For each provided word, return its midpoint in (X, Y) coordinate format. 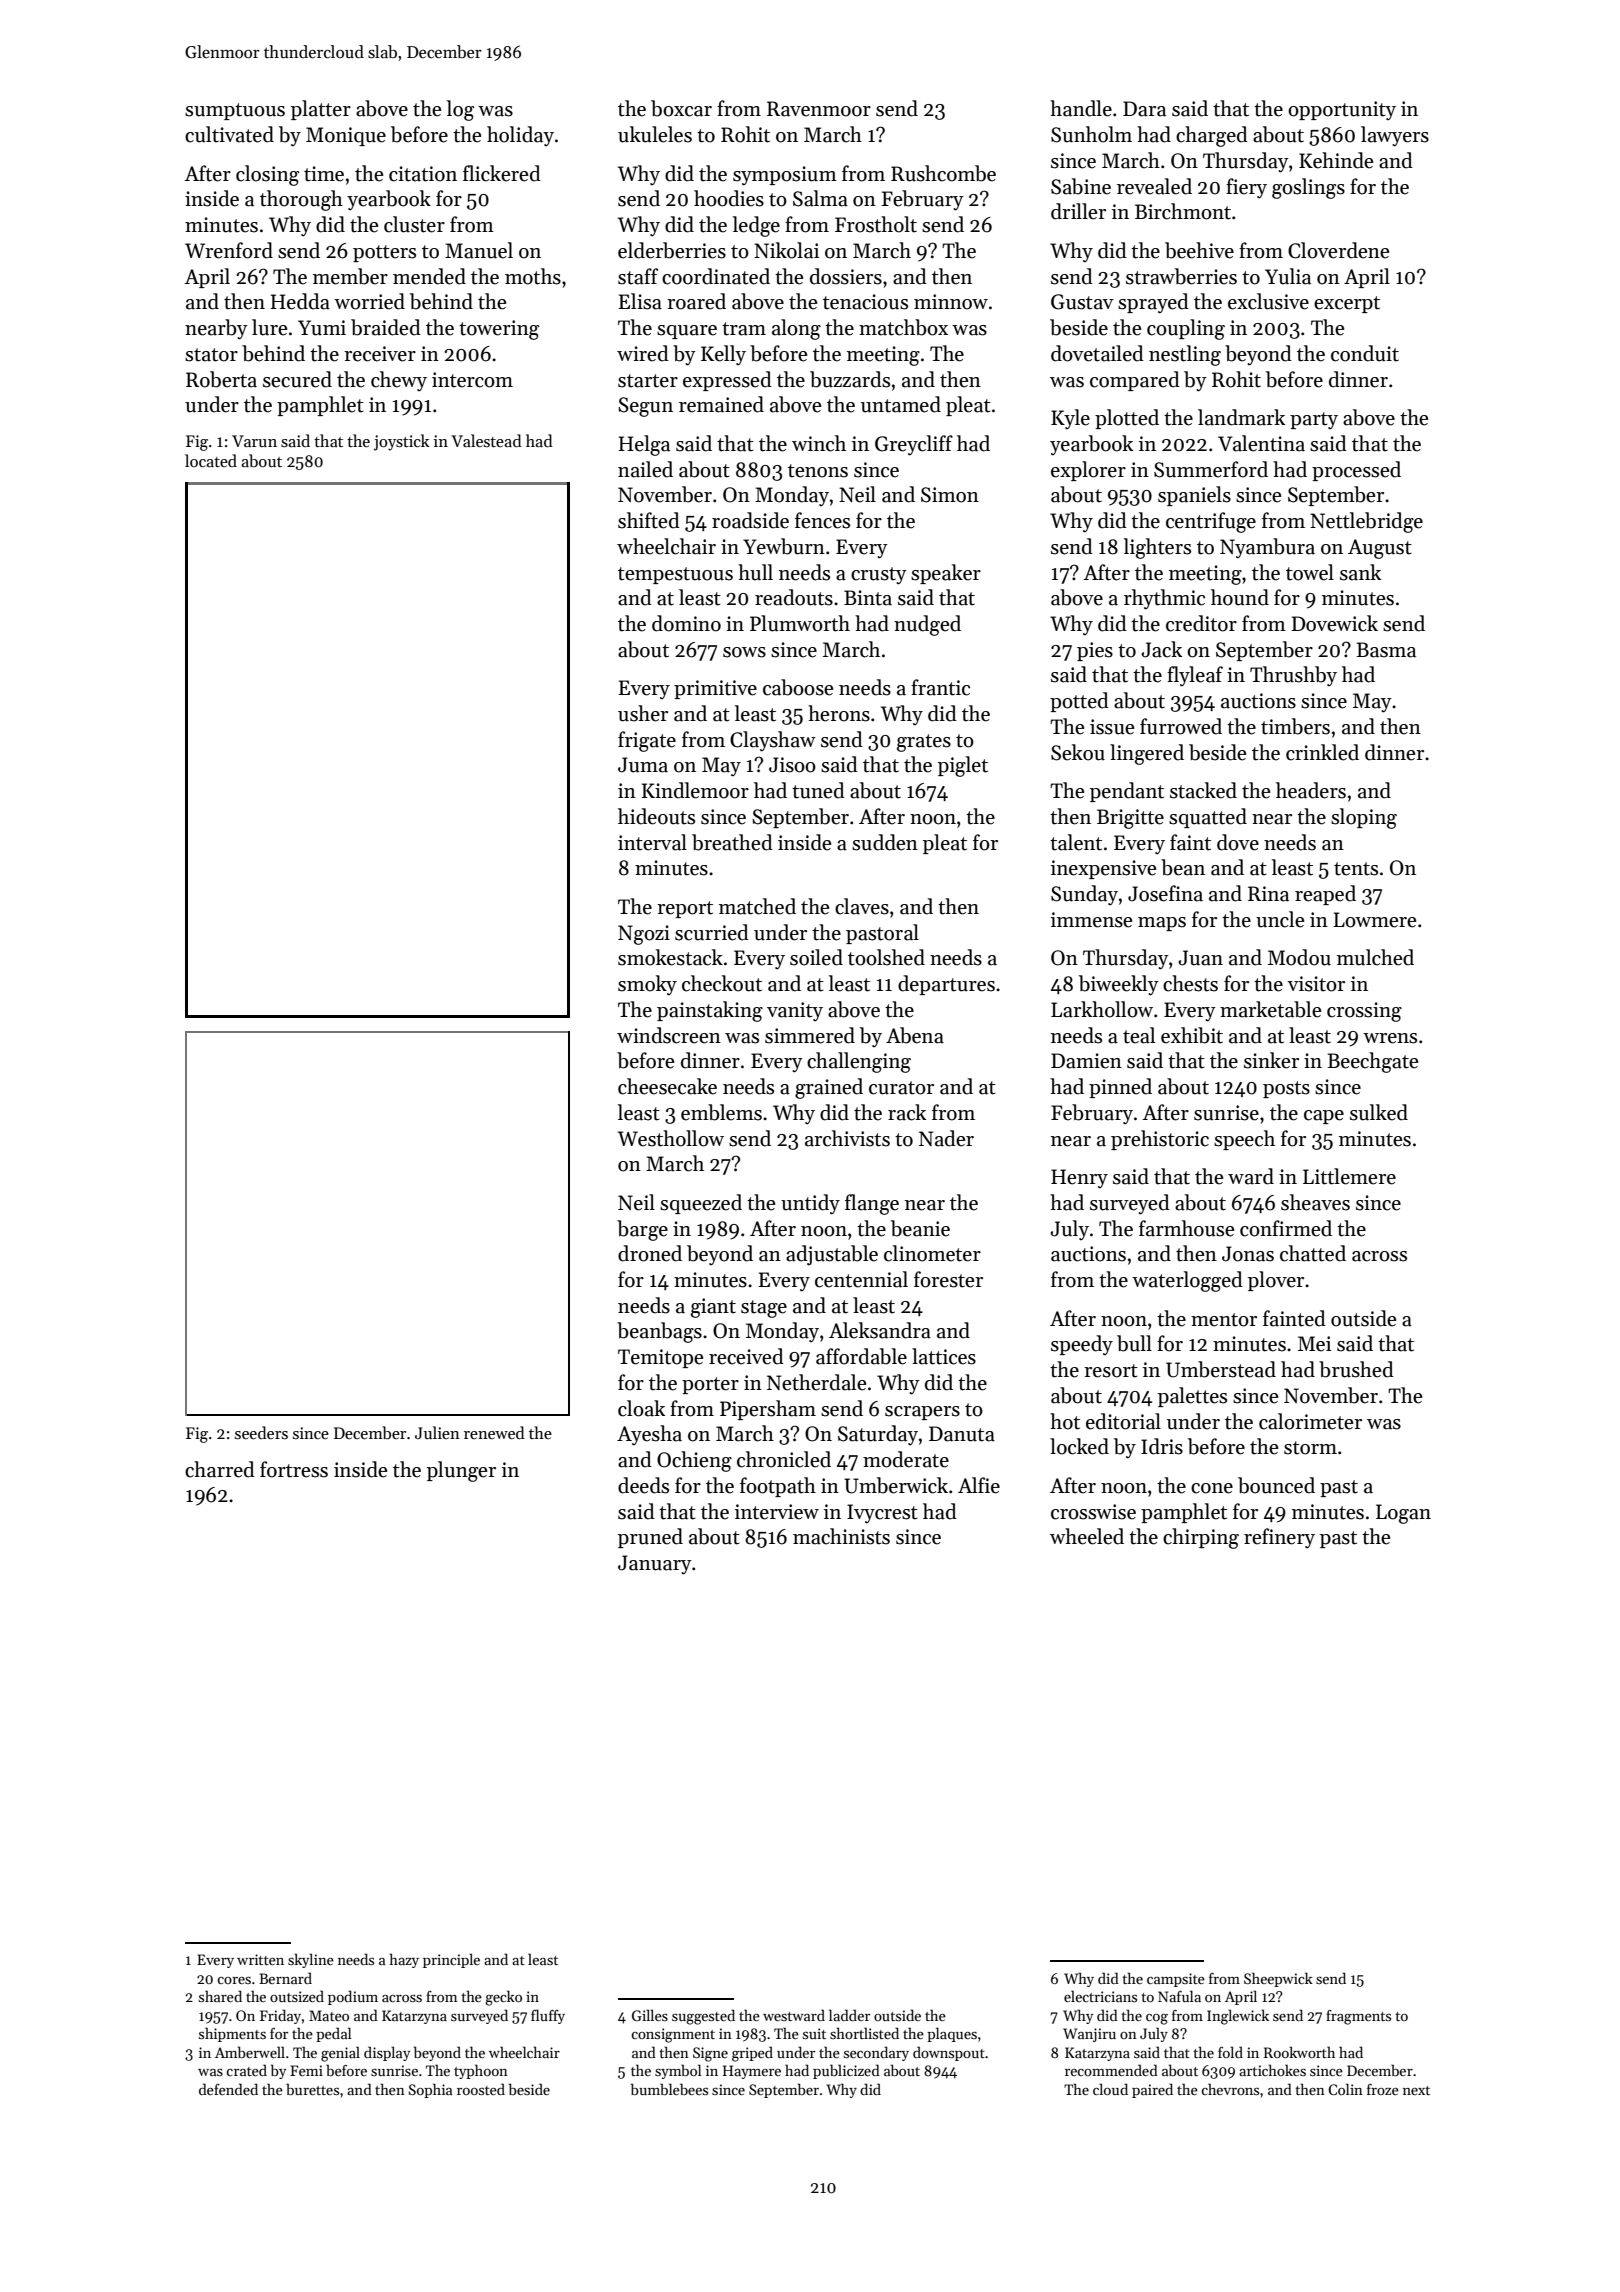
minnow (951, 302)
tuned (818, 790)
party (1314, 420)
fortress (294, 1469)
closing (267, 175)
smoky (647, 985)
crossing (1364, 1012)
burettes (312, 2089)
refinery (1279, 1538)
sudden (885, 842)
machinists (841, 1536)
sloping (1364, 818)
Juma (643, 765)
